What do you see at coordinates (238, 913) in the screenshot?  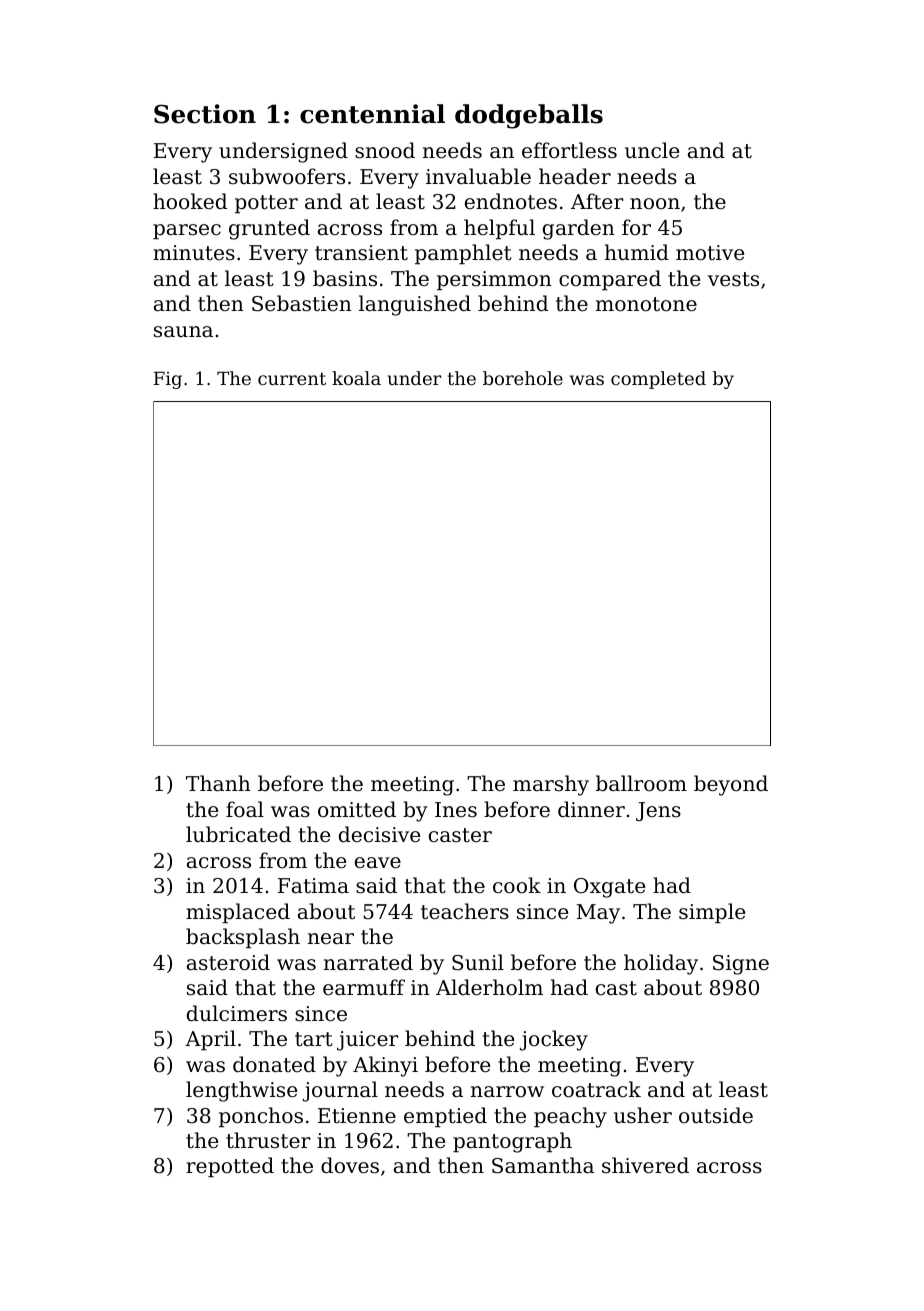 I see `misplaced` at bounding box center [238, 913].
